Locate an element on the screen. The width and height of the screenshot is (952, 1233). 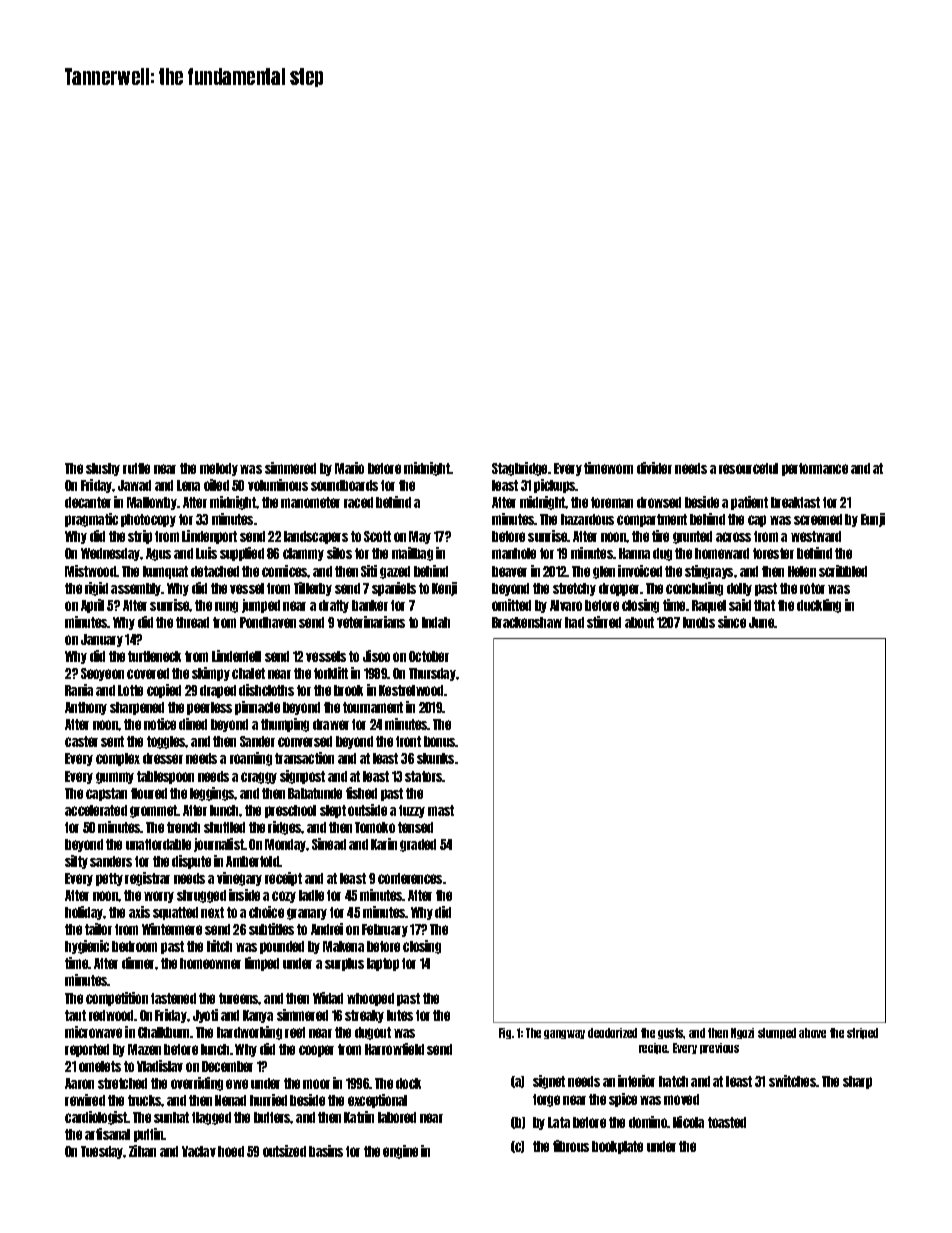
ruffle is located at coordinates (136, 468).
